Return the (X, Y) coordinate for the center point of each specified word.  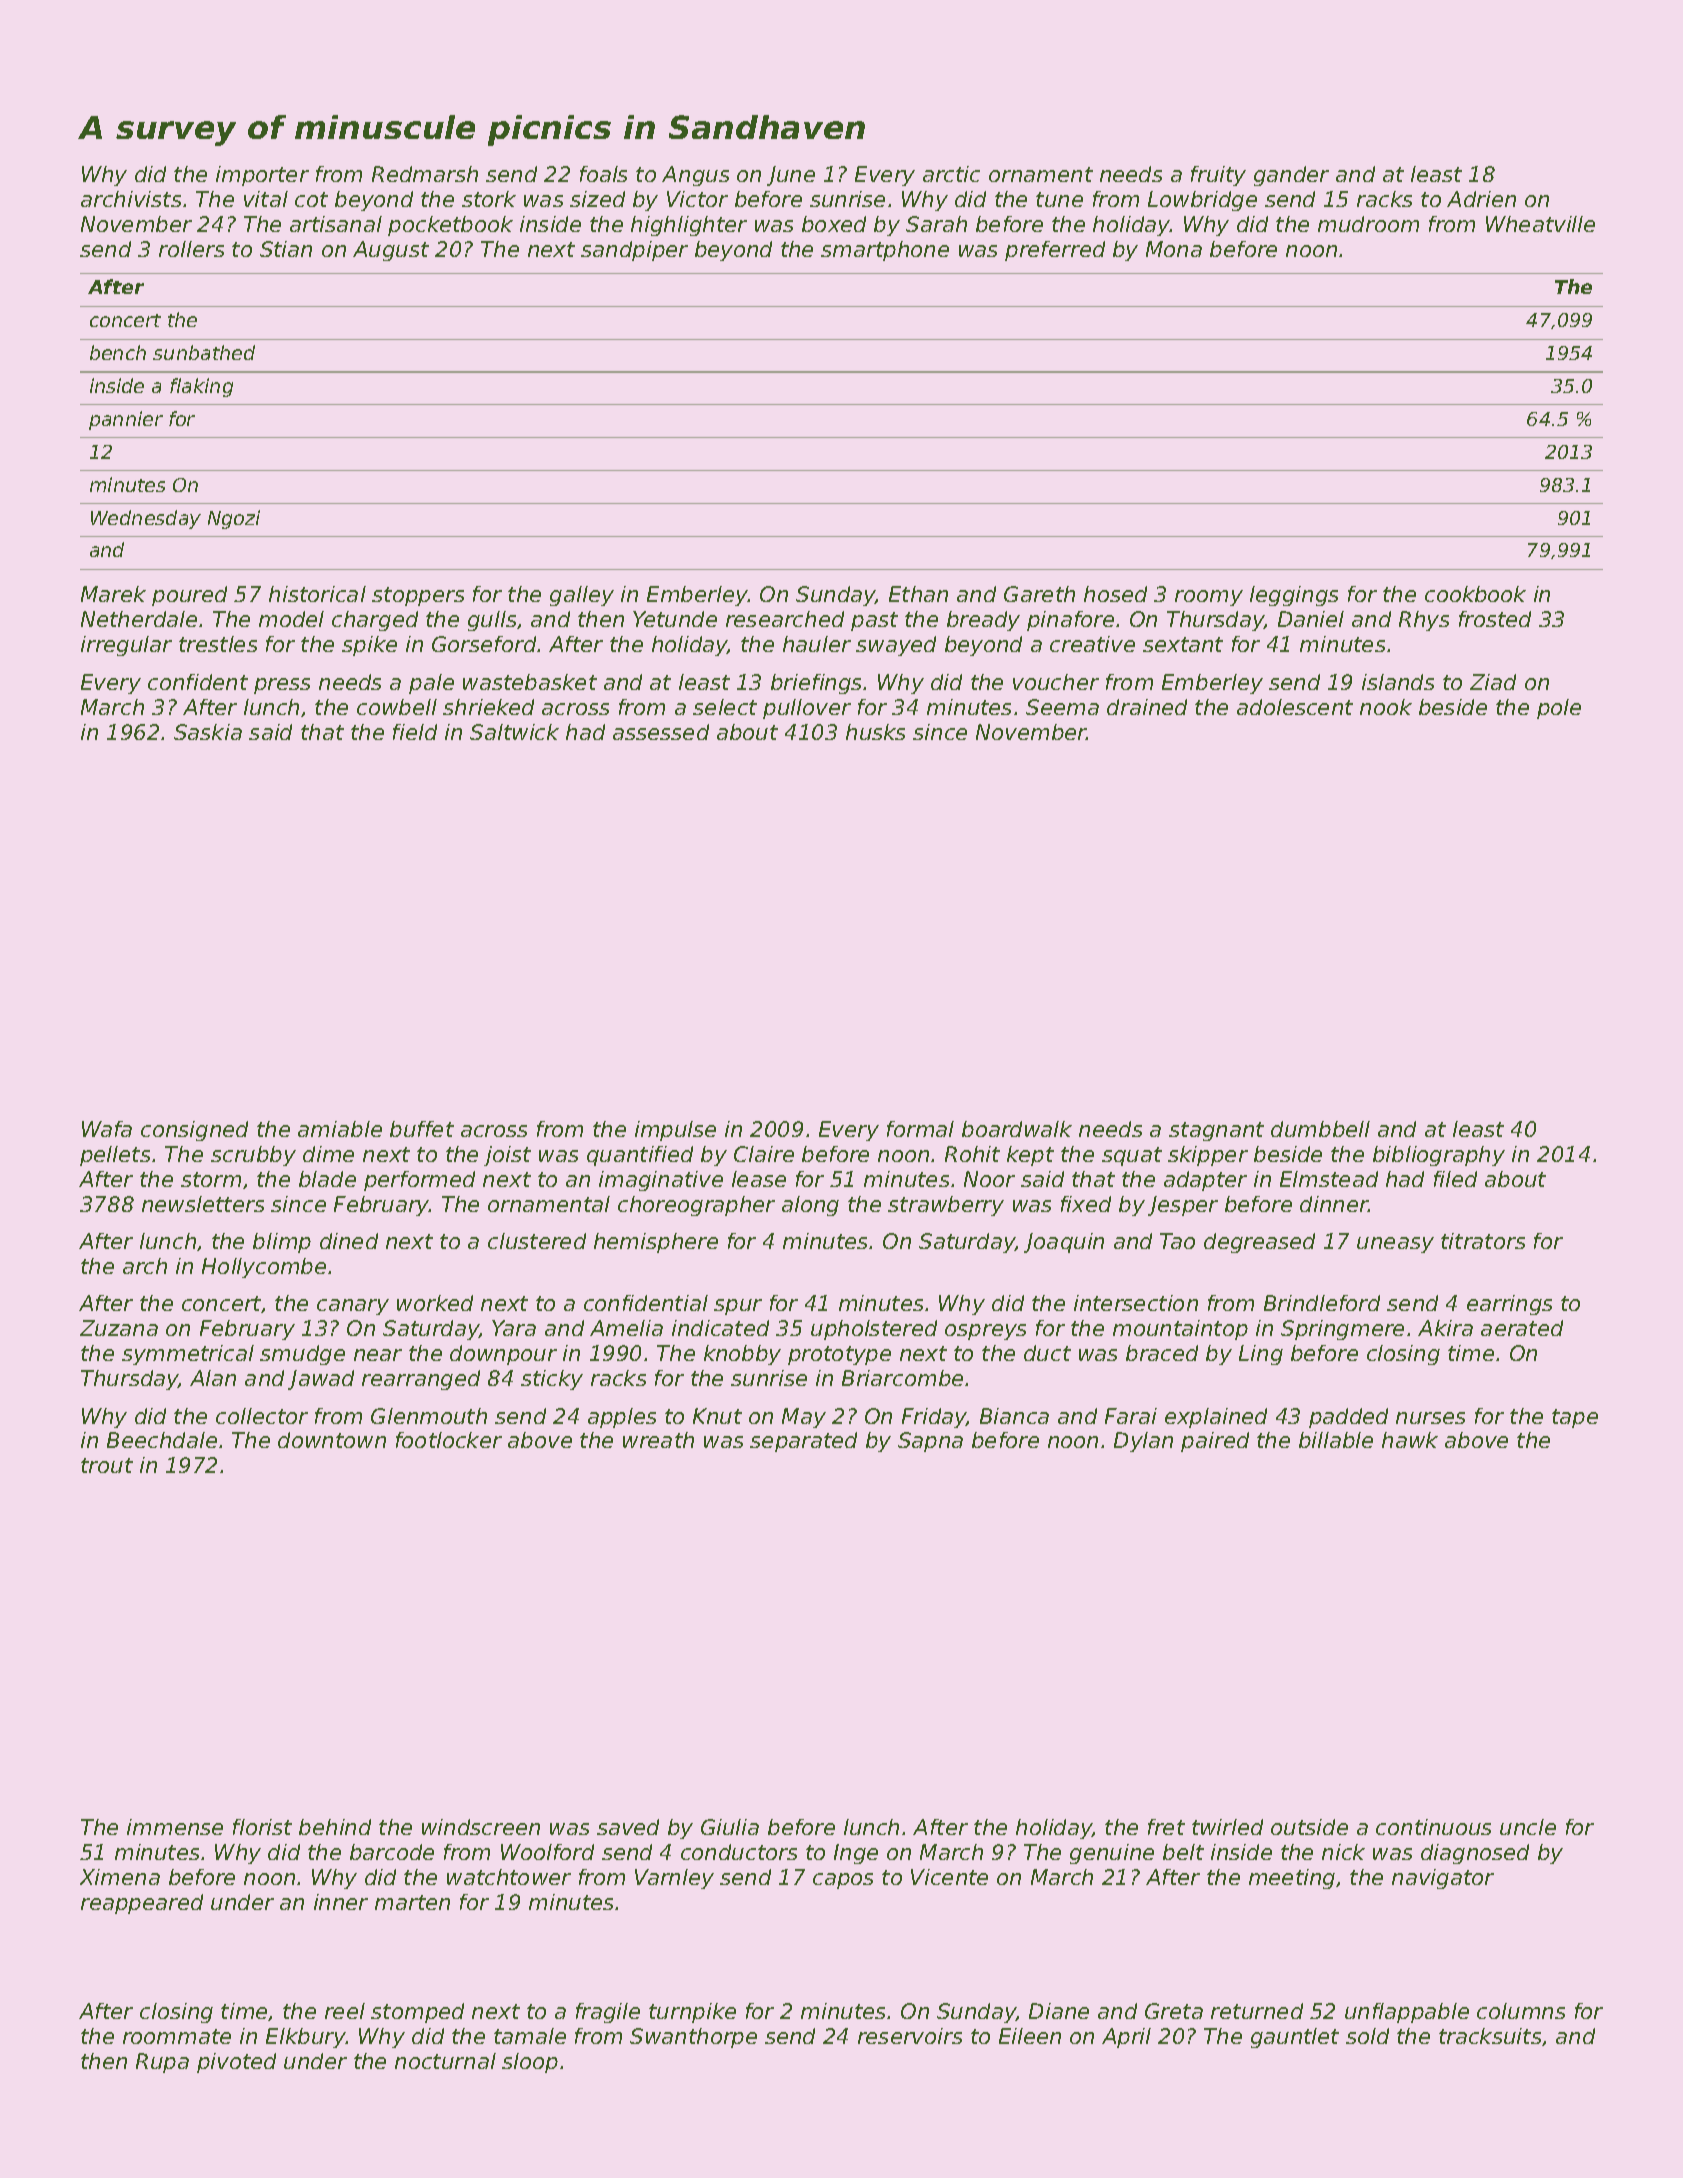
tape (1575, 1418)
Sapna (930, 1442)
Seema (1062, 707)
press (282, 686)
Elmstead (1329, 1179)
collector (262, 1416)
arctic (951, 174)
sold (1367, 2036)
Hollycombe (264, 1268)
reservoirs (910, 2036)
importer (262, 176)
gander (1291, 176)
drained (1147, 707)
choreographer (696, 1206)
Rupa (162, 2063)
